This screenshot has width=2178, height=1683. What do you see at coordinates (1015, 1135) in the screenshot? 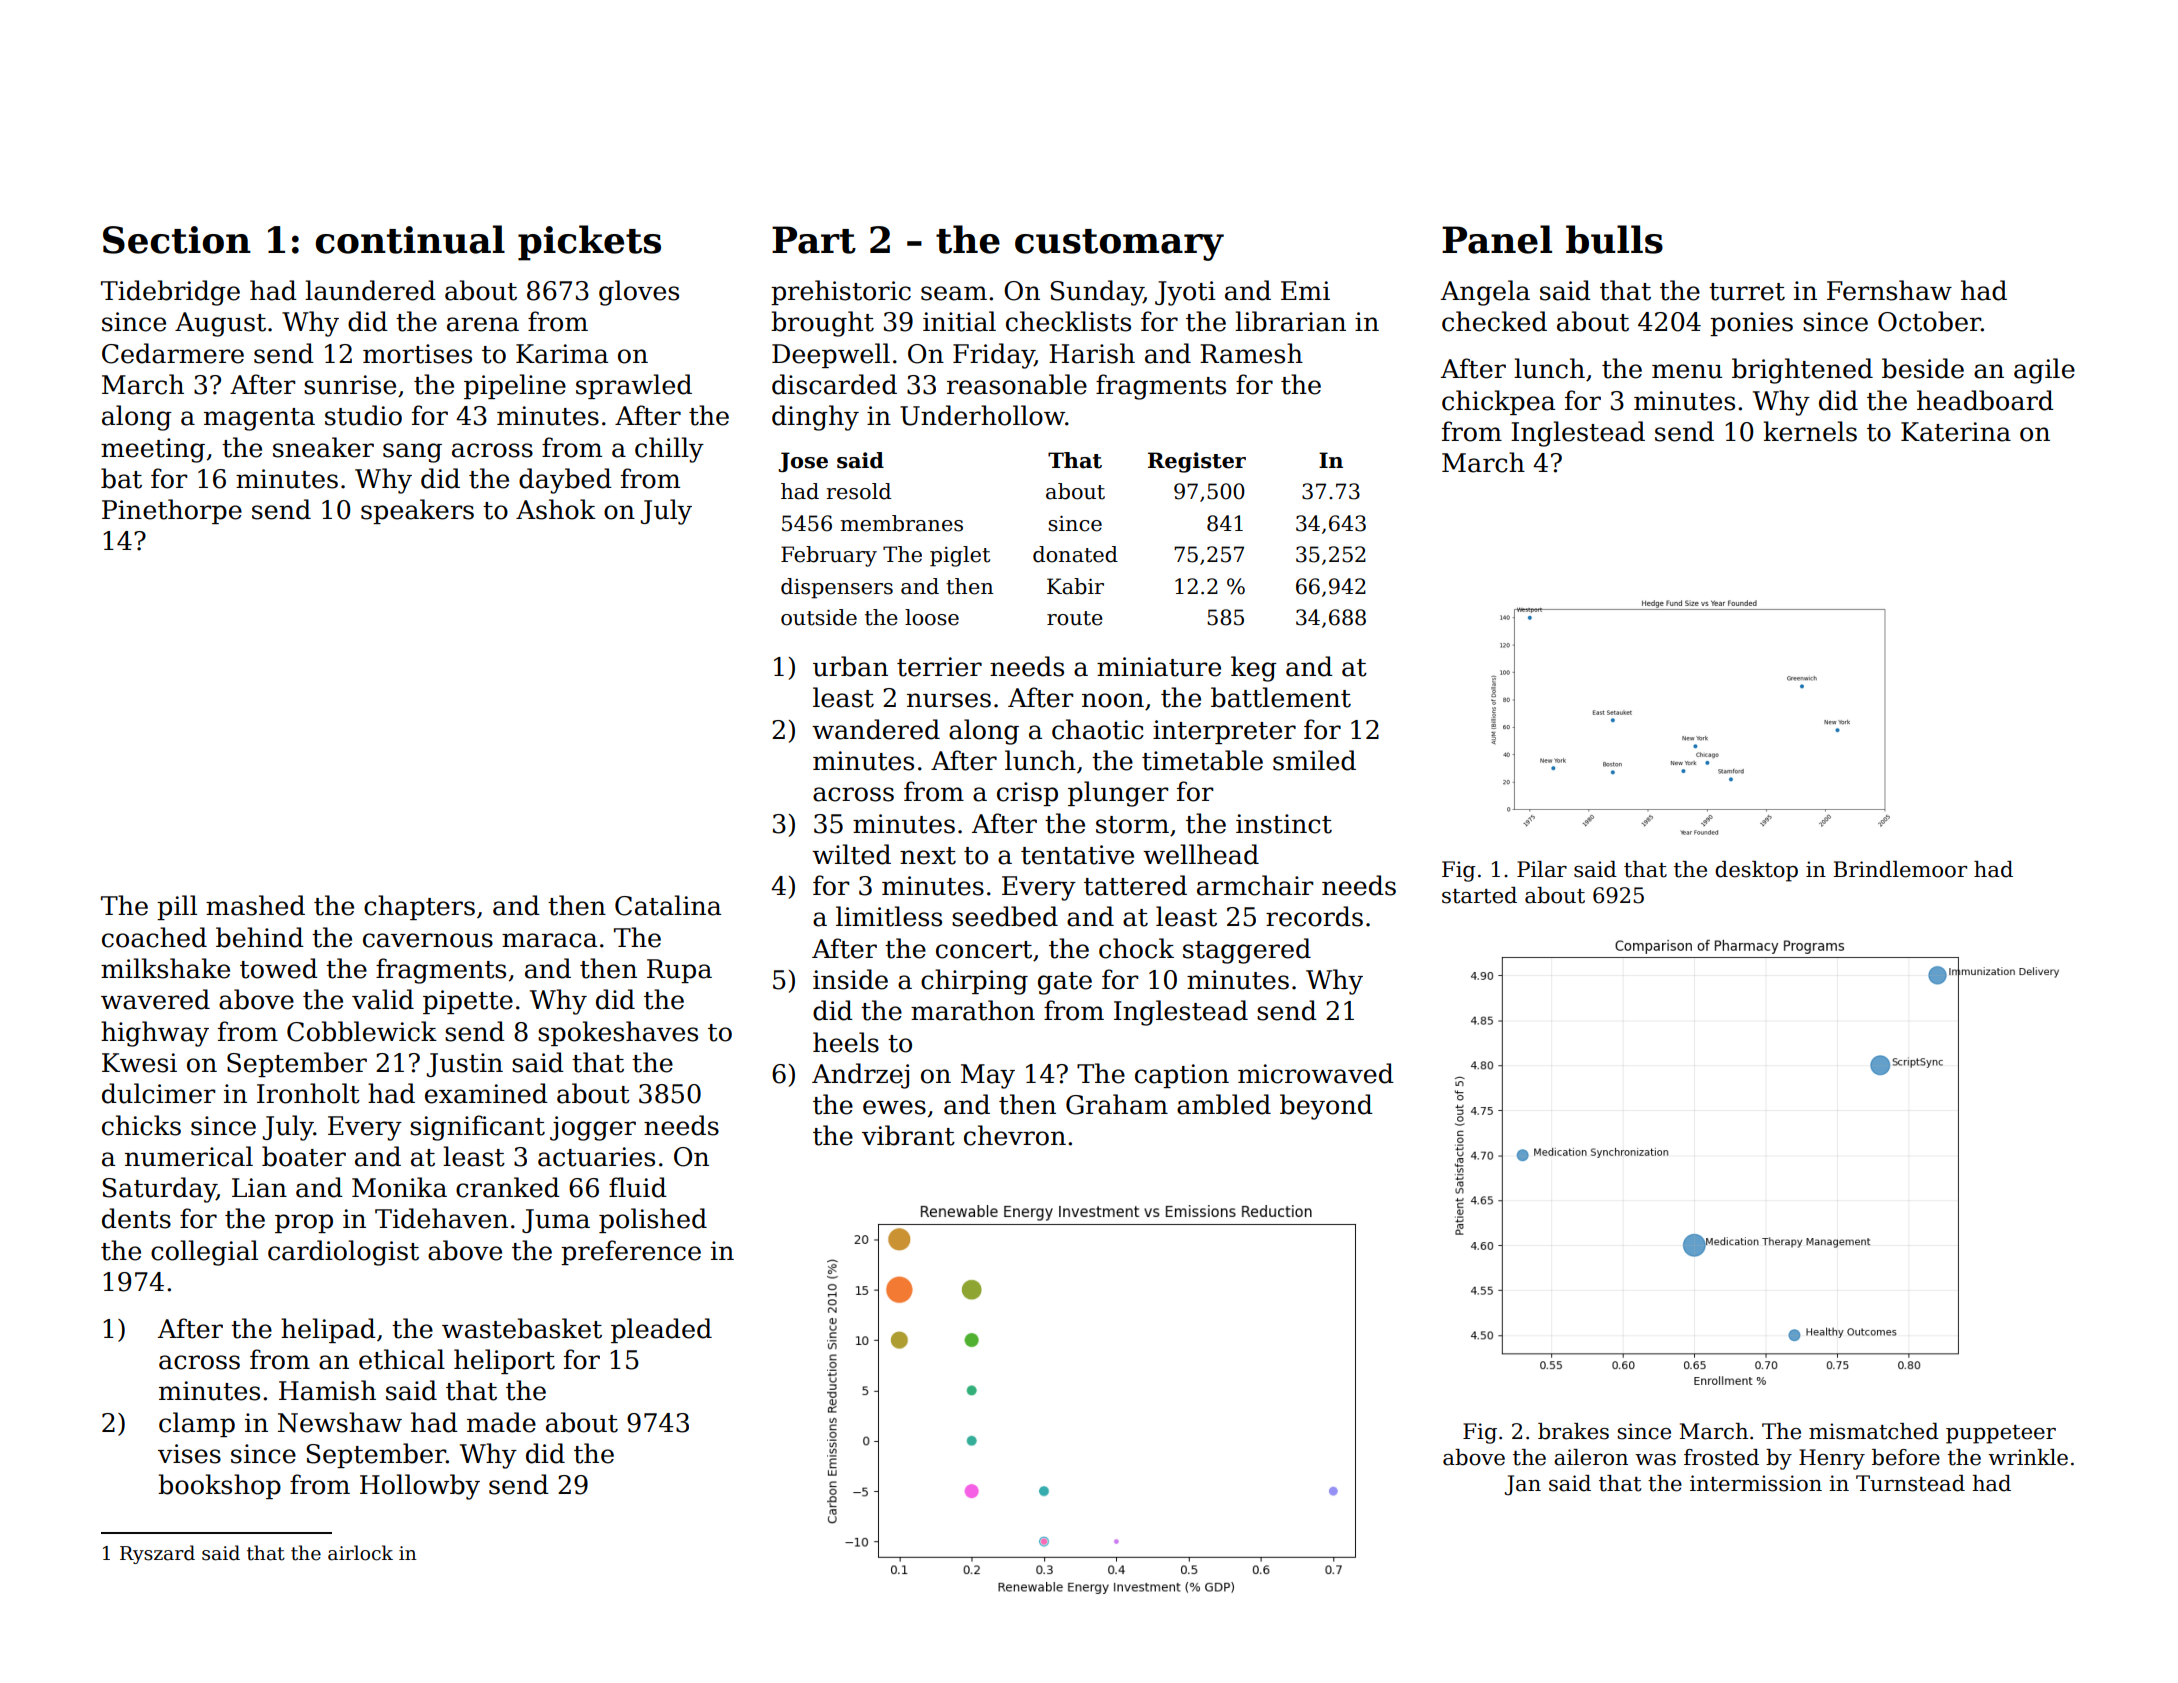
I see `chevron` at bounding box center [1015, 1135].
